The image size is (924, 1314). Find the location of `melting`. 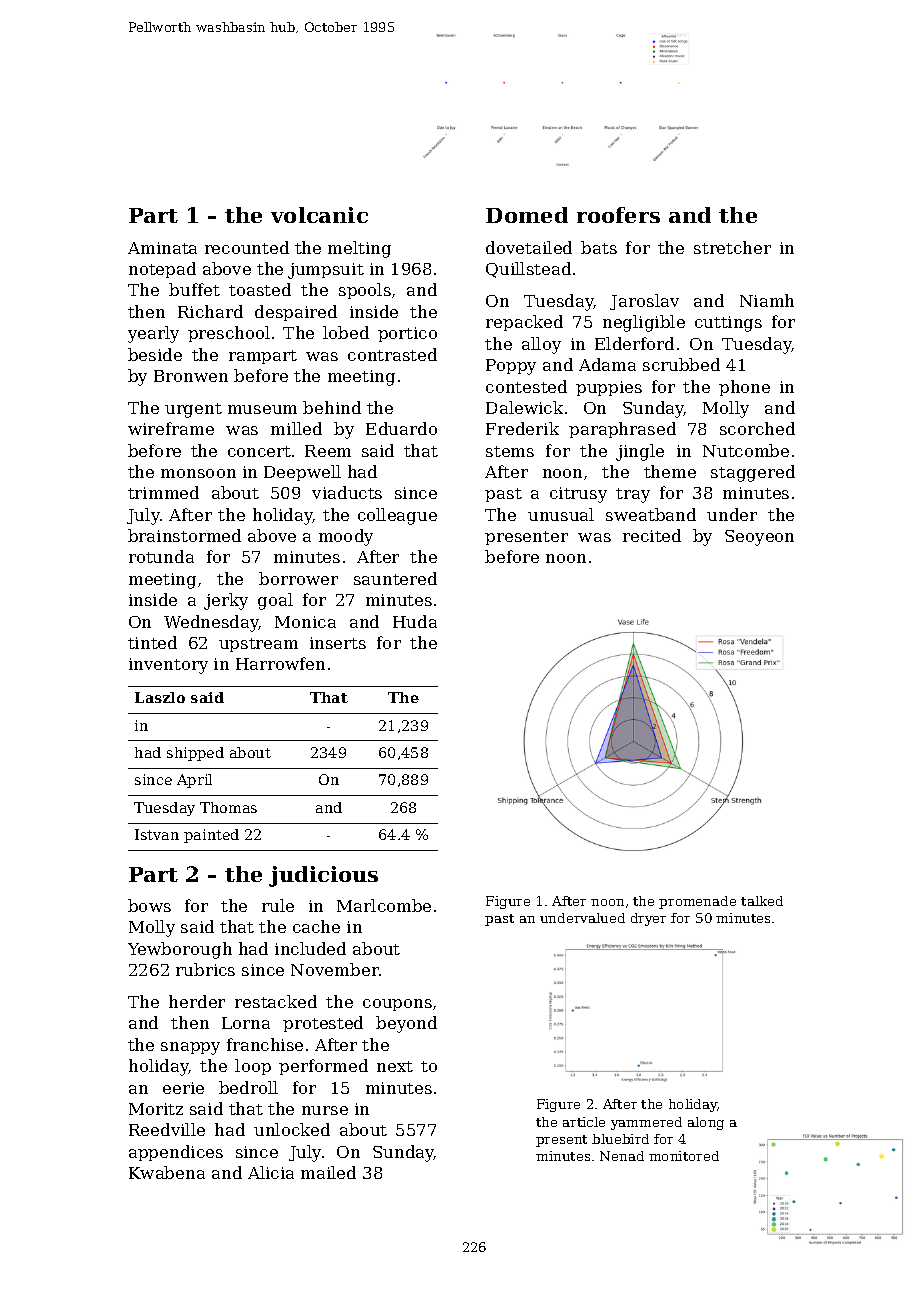

melting is located at coordinates (359, 249).
